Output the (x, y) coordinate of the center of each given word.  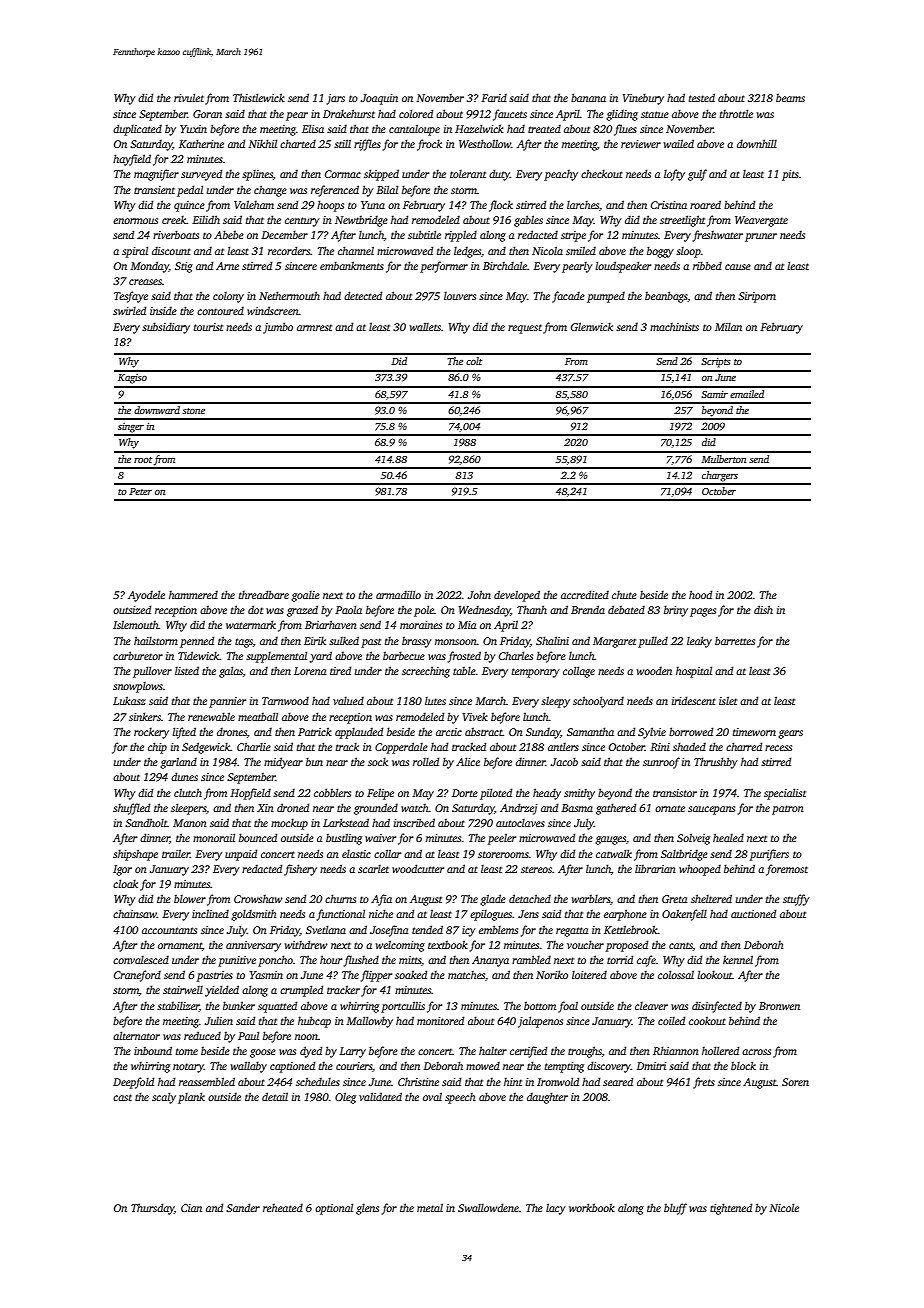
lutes (435, 700)
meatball (258, 716)
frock (429, 145)
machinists (674, 326)
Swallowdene (488, 1207)
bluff (675, 1209)
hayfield (132, 160)
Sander (243, 1207)
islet (728, 700)
